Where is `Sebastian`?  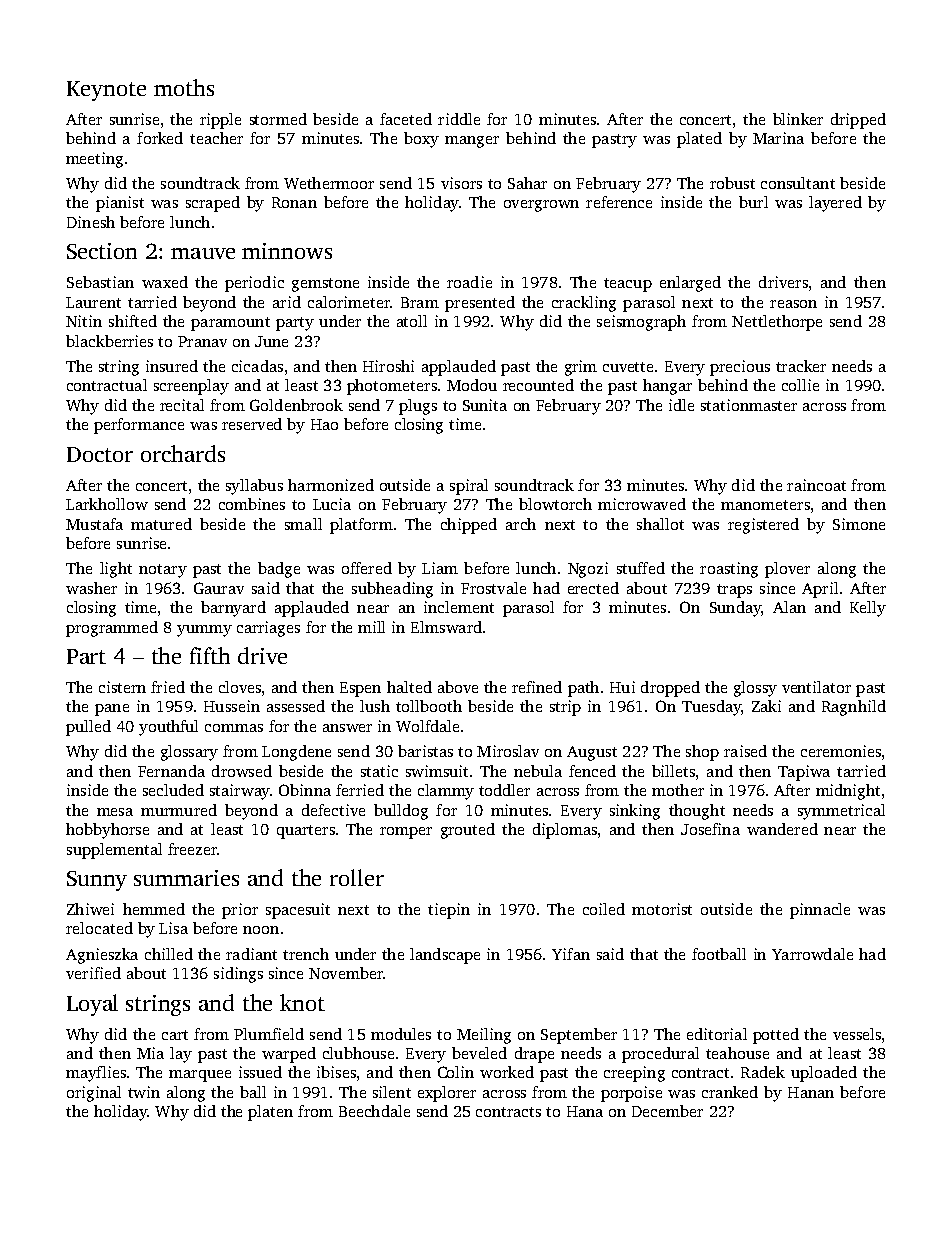
Sebastian is located at coordinates (100, 282).
